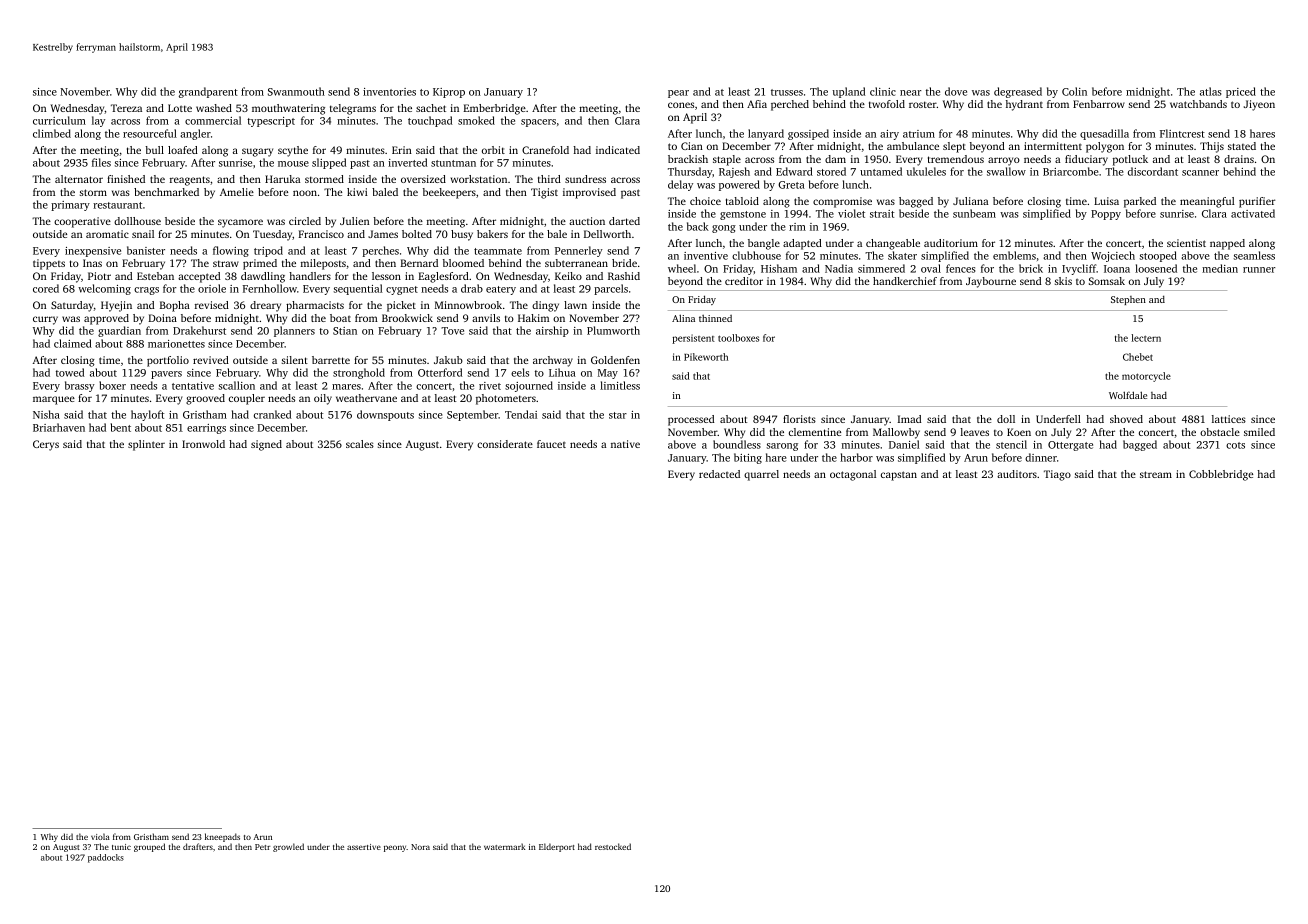  What do you see at coordinates (46, 445) in the image?
I see `Cerys` at bounding box center [46, 445].
